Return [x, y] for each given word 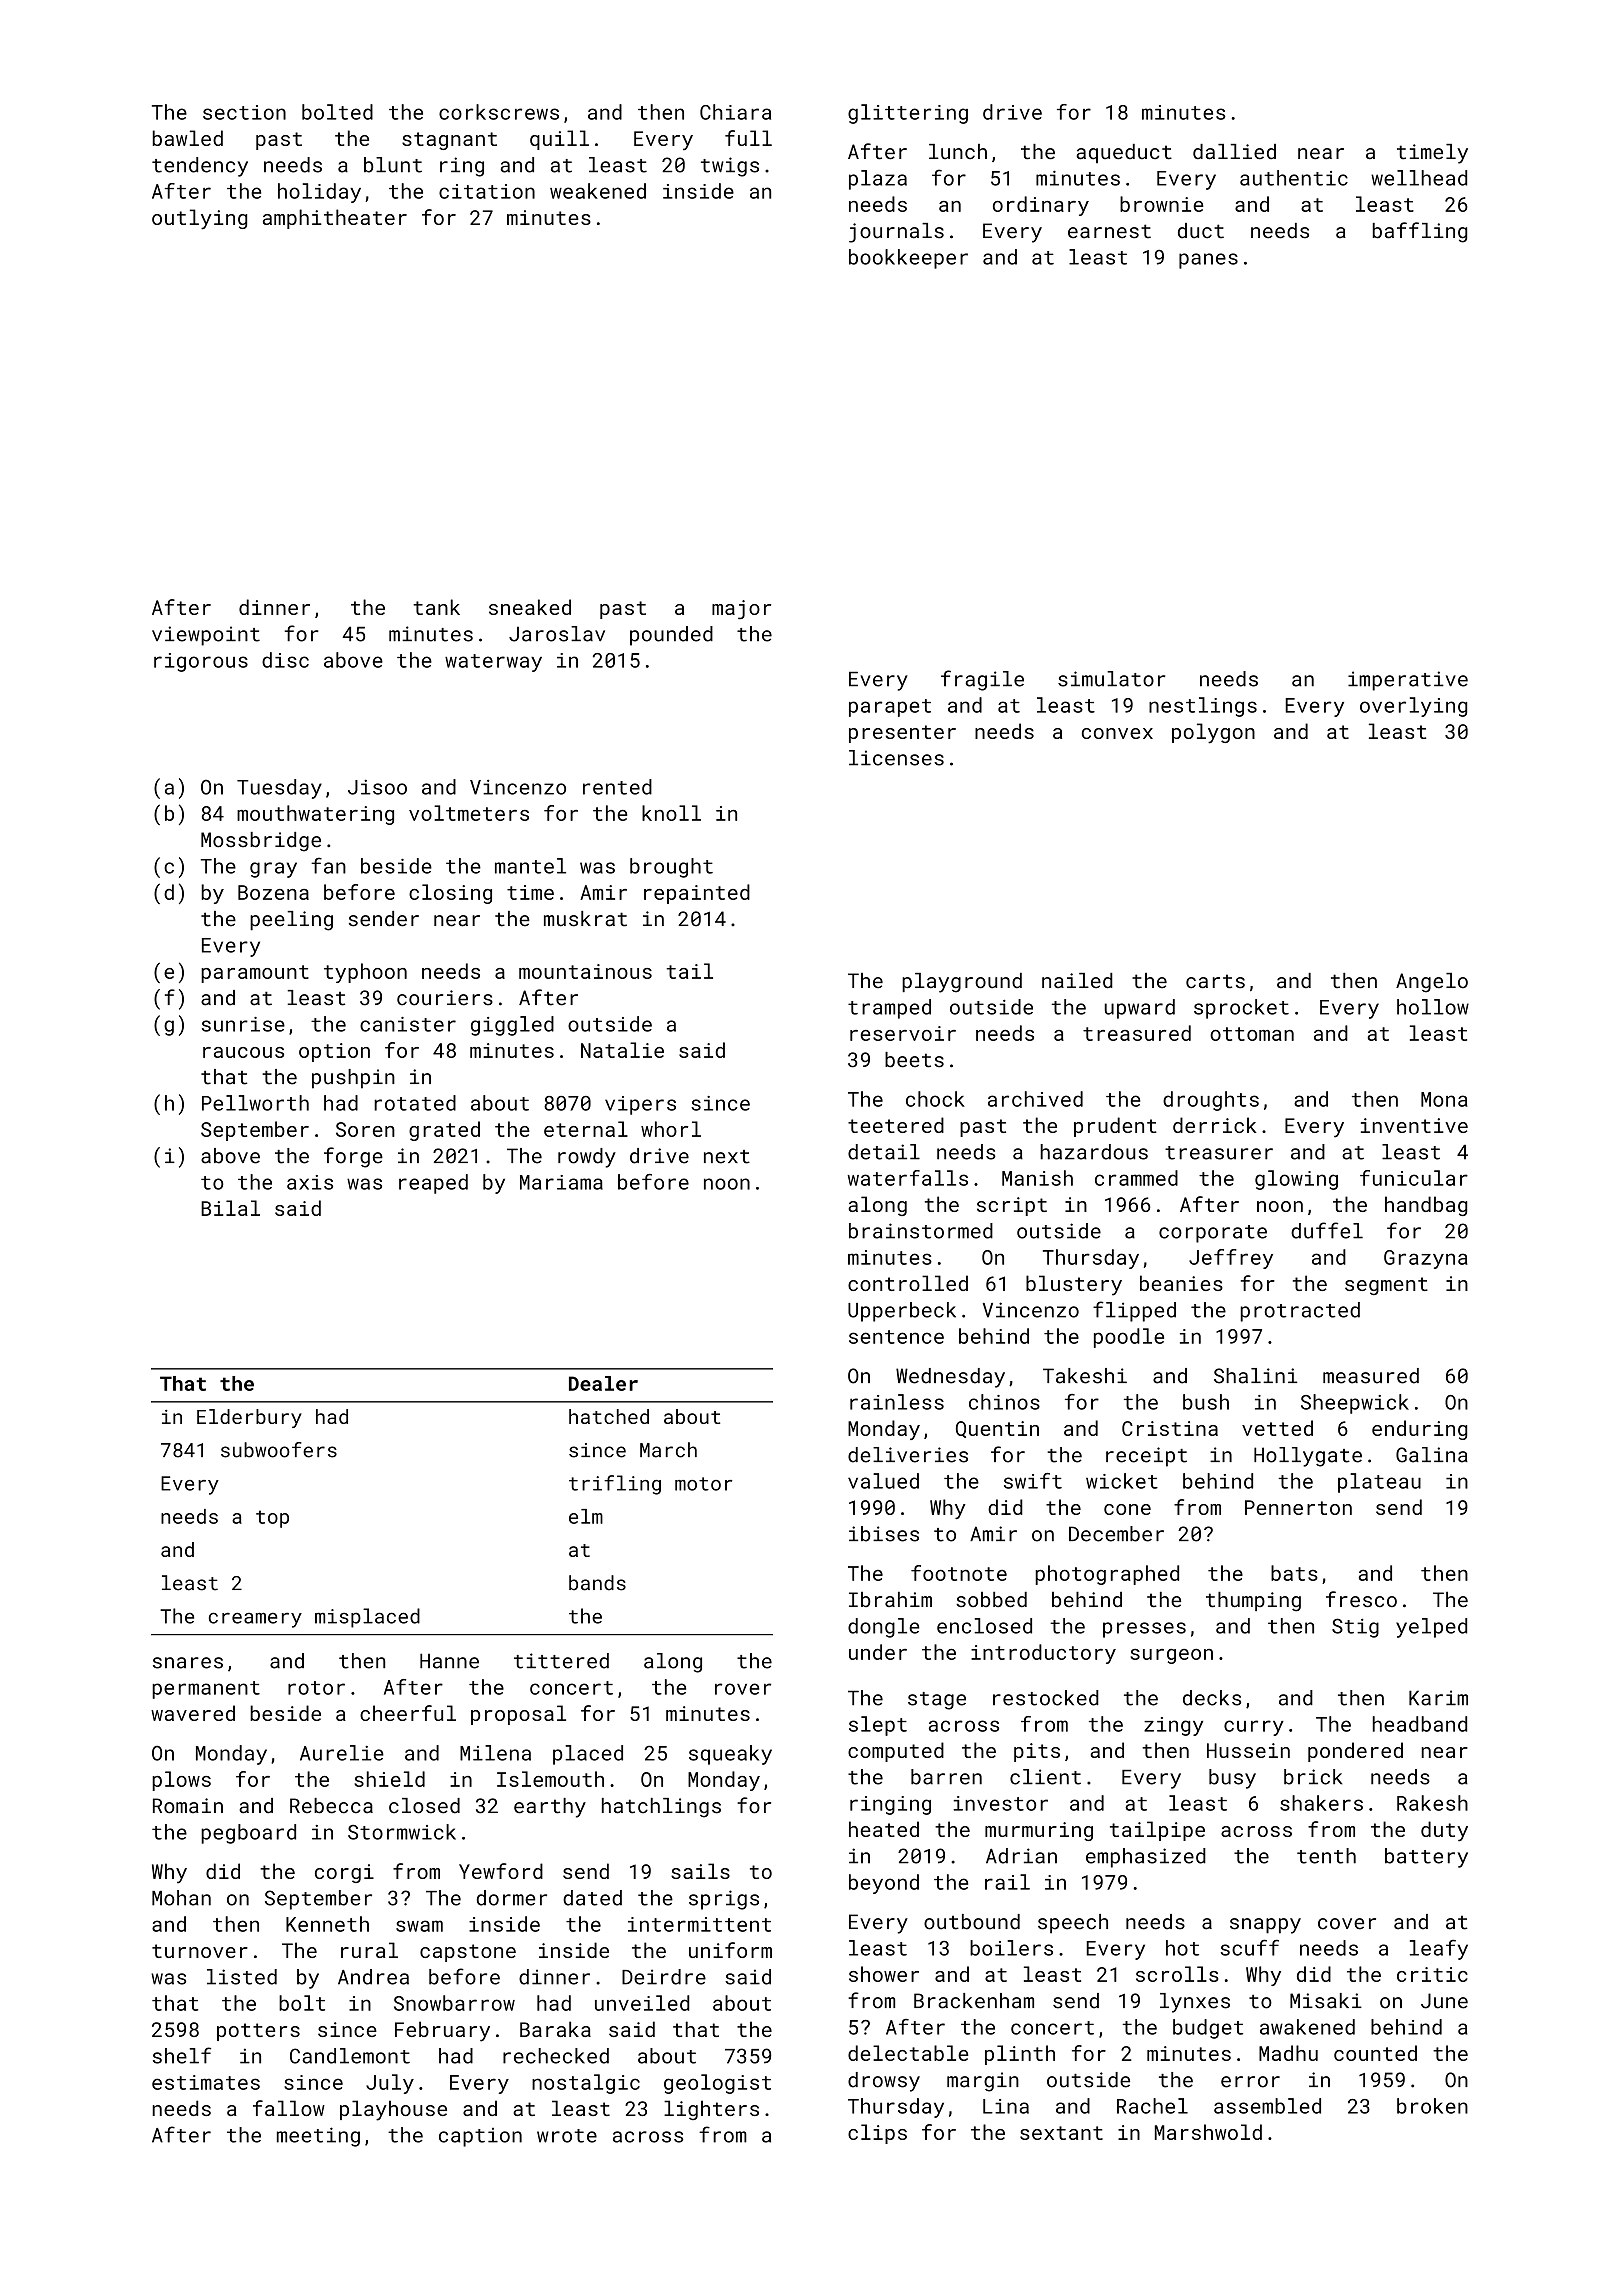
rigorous [201, 662]
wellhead [1419, 178]
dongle [884, 1628]
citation [487, 191]
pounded [671, 636]
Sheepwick [1355, 1404]
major [741, 609]
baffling [1420, 232]
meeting [318, 2137]
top [272, 1519]
